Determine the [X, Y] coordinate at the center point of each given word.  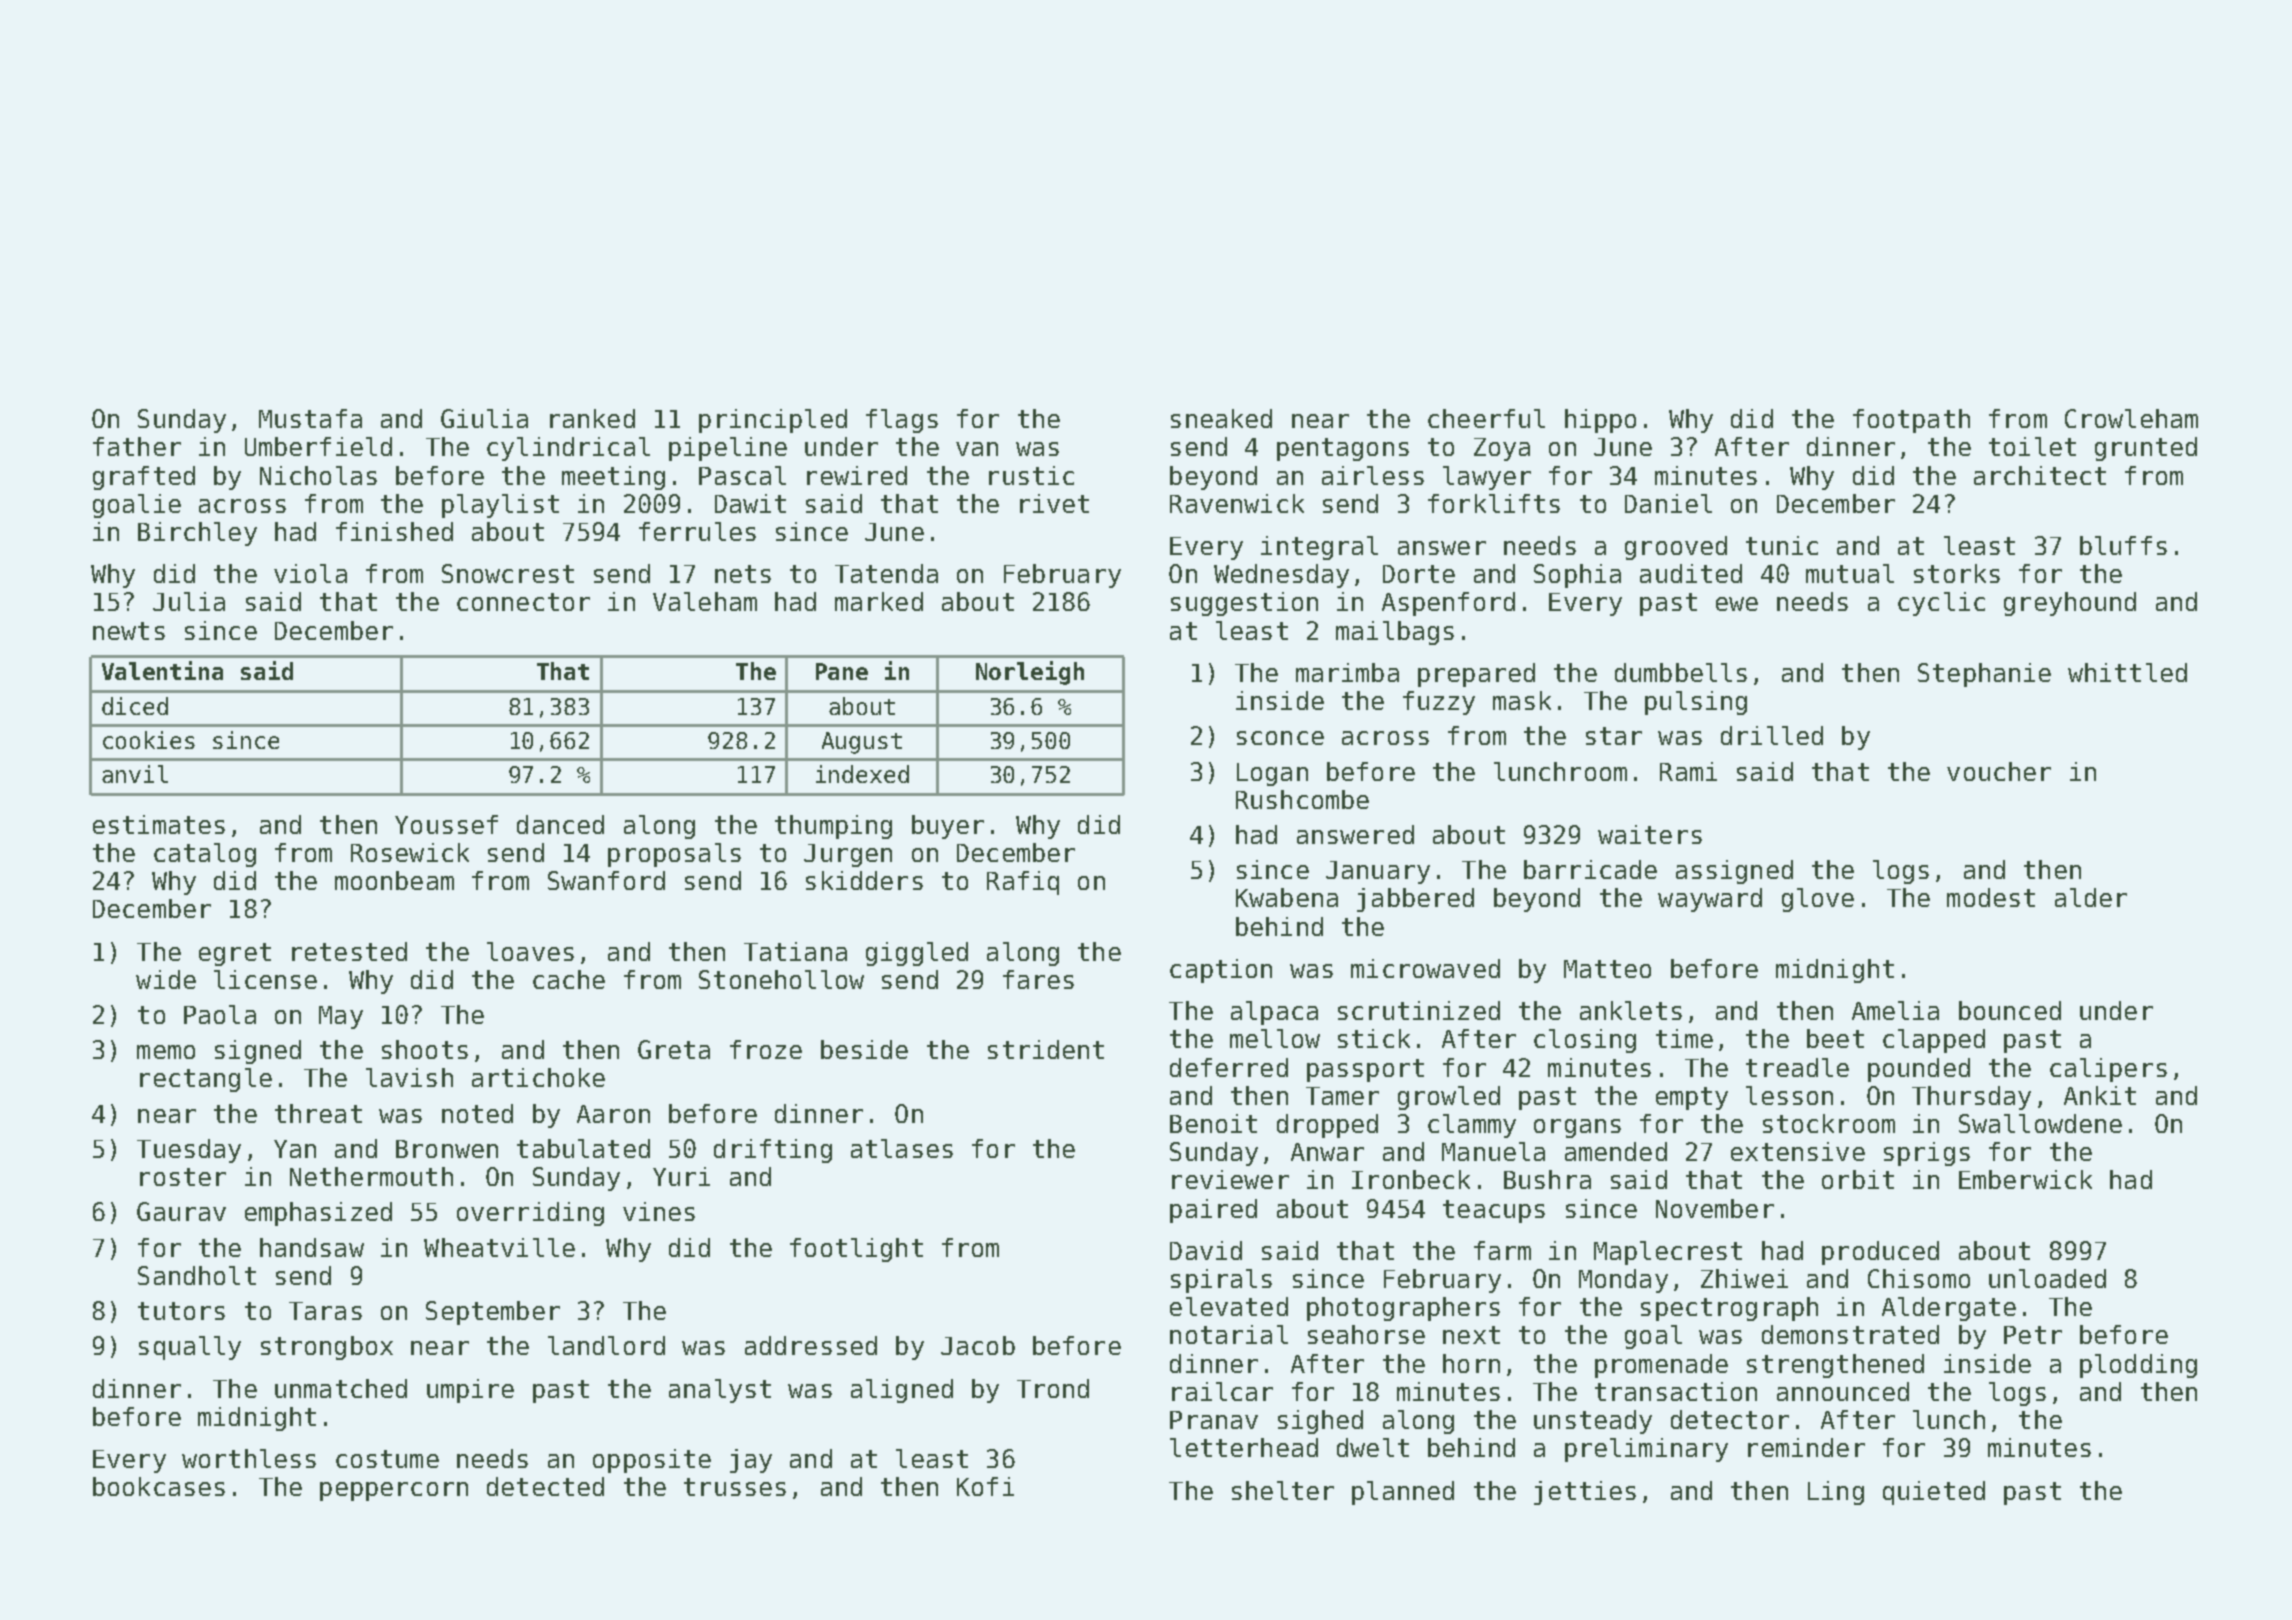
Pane [842, 671]
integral [1319, 548]
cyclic [1941, 604]
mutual [1850, 573]
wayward [1710, 900]
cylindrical [568, 449]
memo [166, 1052]
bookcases [159, 1486]
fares [1038, 979]
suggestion [1244, 604]
